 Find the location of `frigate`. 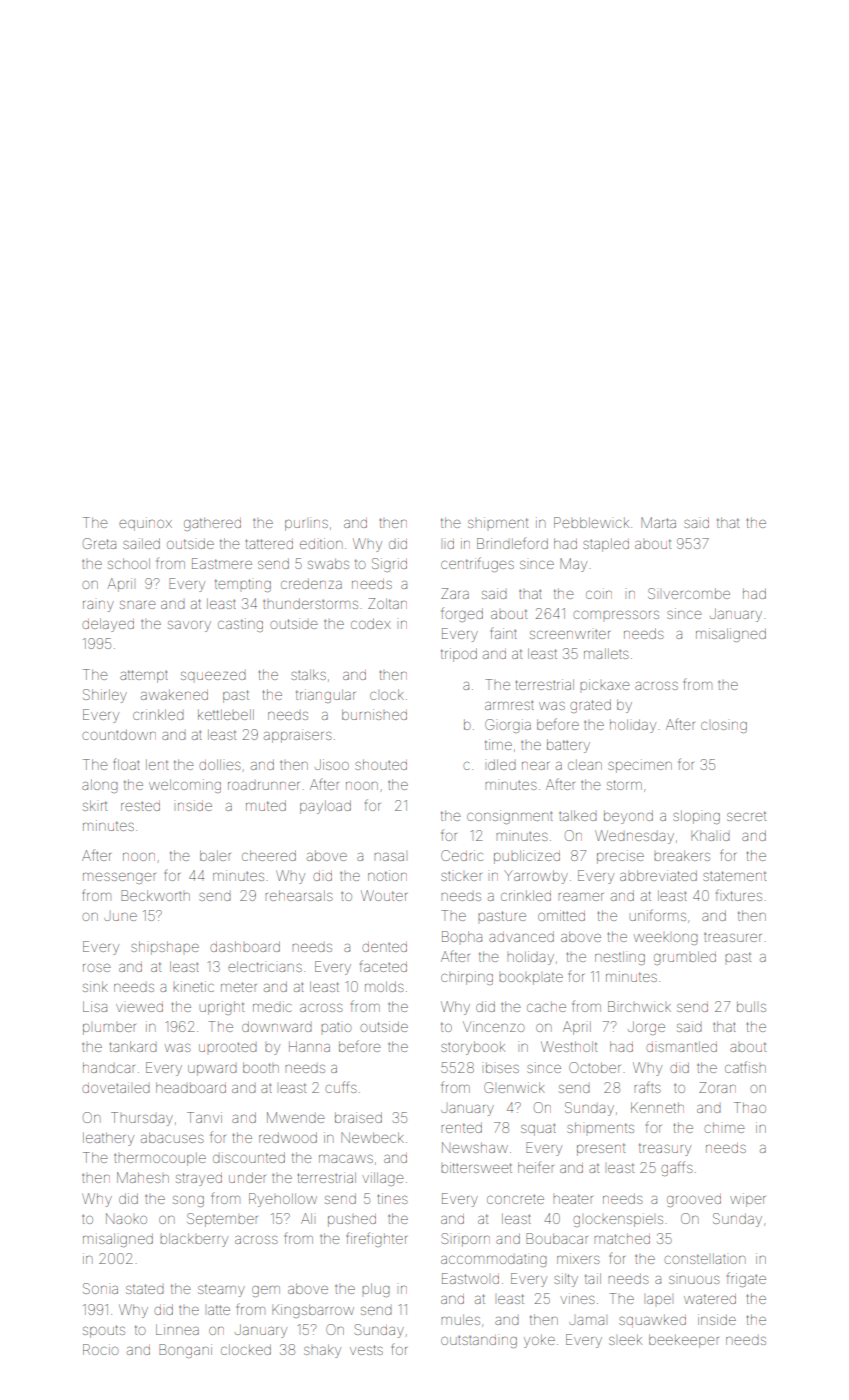

frigate is located at coordinates (746, 1279).
